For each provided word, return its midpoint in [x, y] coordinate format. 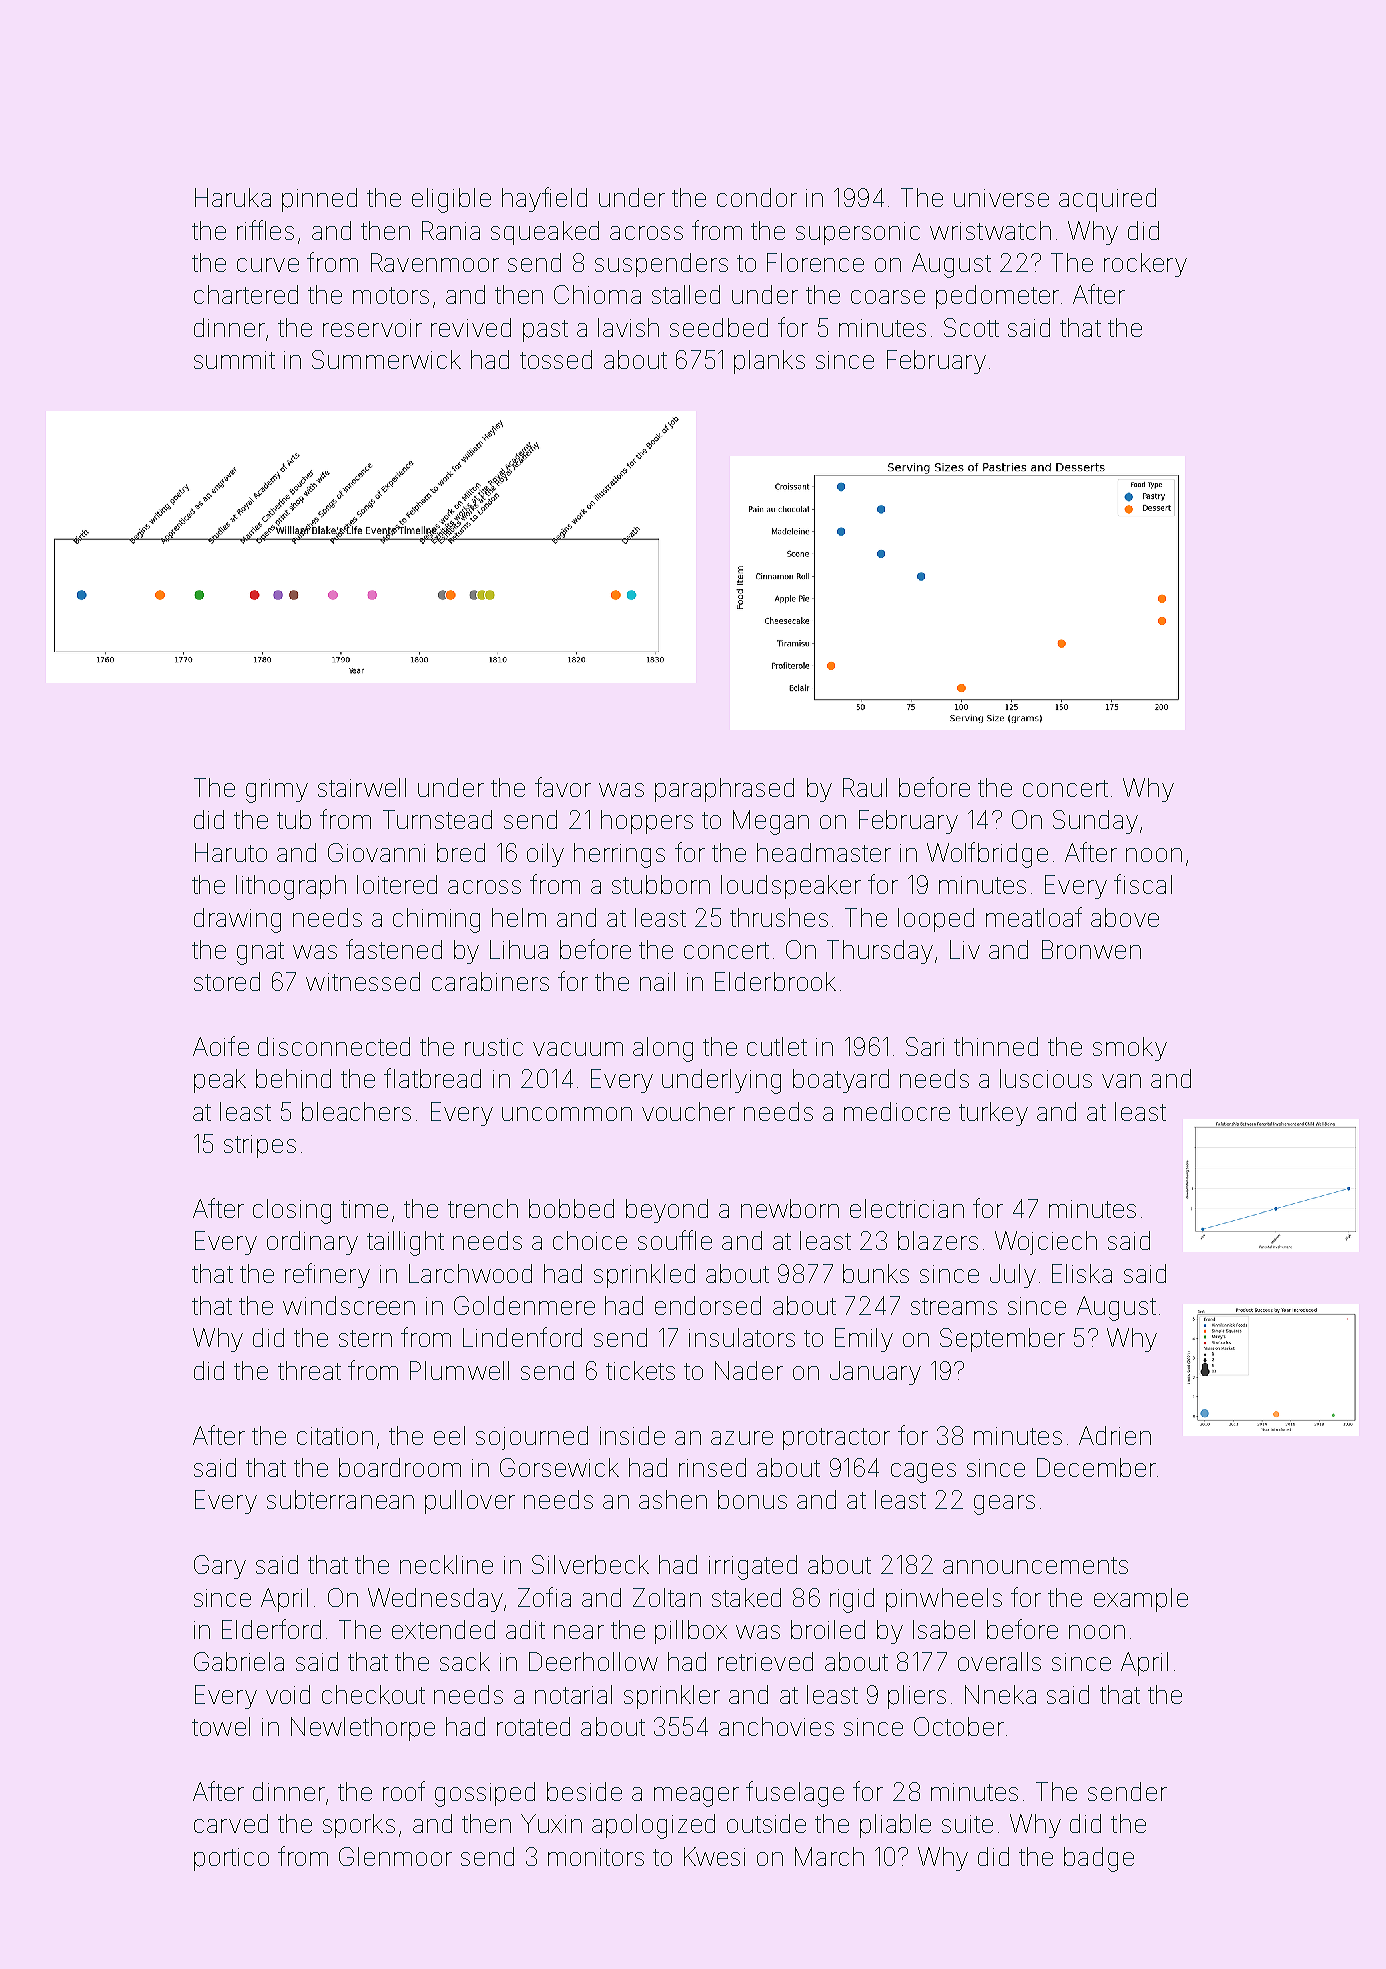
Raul [865, 787]
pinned [319, 200]
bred [461, 852]
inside [632, 1435]
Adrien [1115, 1435]
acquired [1107, 200]
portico [231, 1859]
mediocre [897, 1111]
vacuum [578, 1049]
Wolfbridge [987, 855]
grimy [277, 791]
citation [335, 1436]
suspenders [661, 265]
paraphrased [724, 790]
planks [769, 362]
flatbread [432, 1078]
